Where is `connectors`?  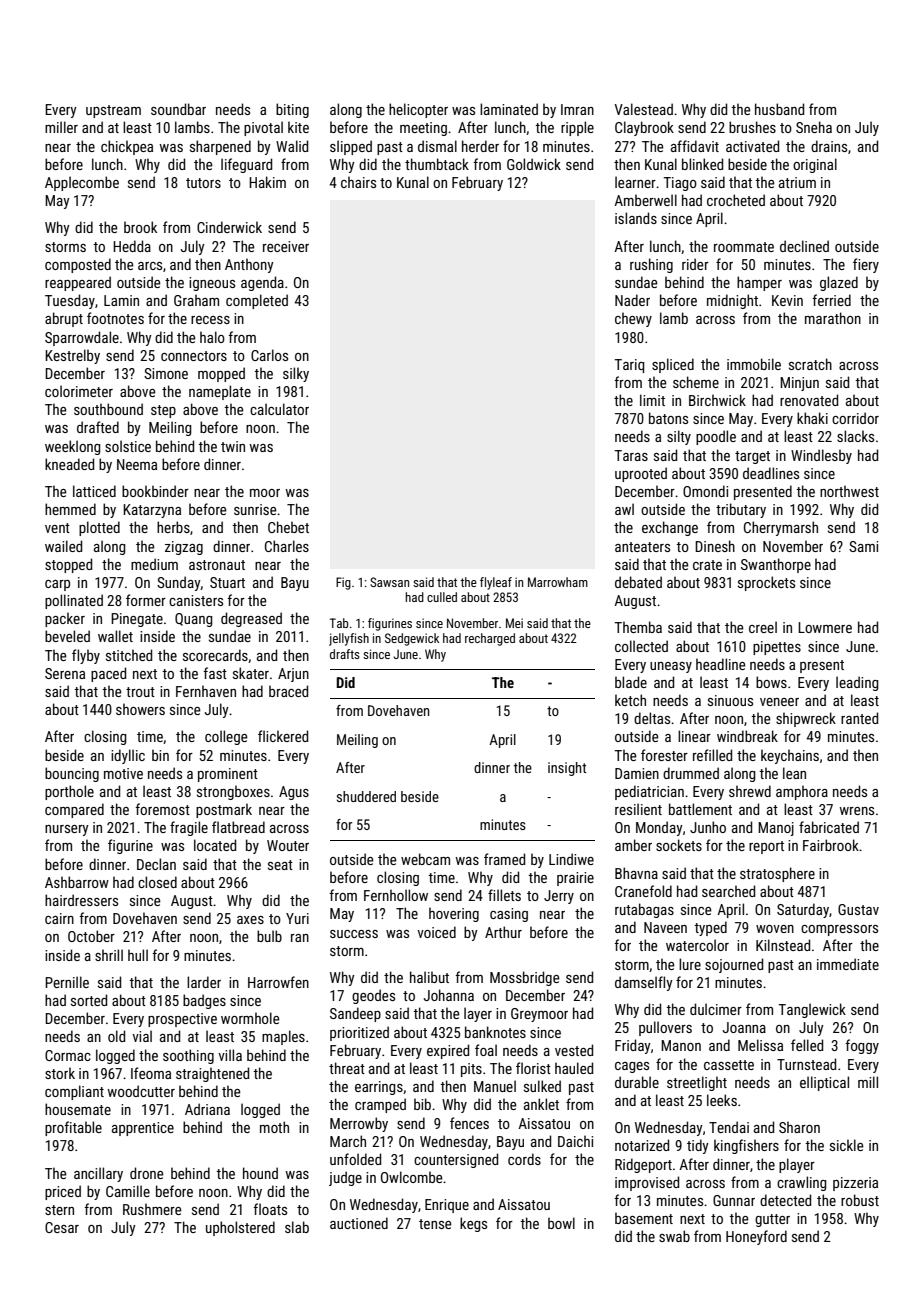 connectors is located at coordinates (194, 356).
